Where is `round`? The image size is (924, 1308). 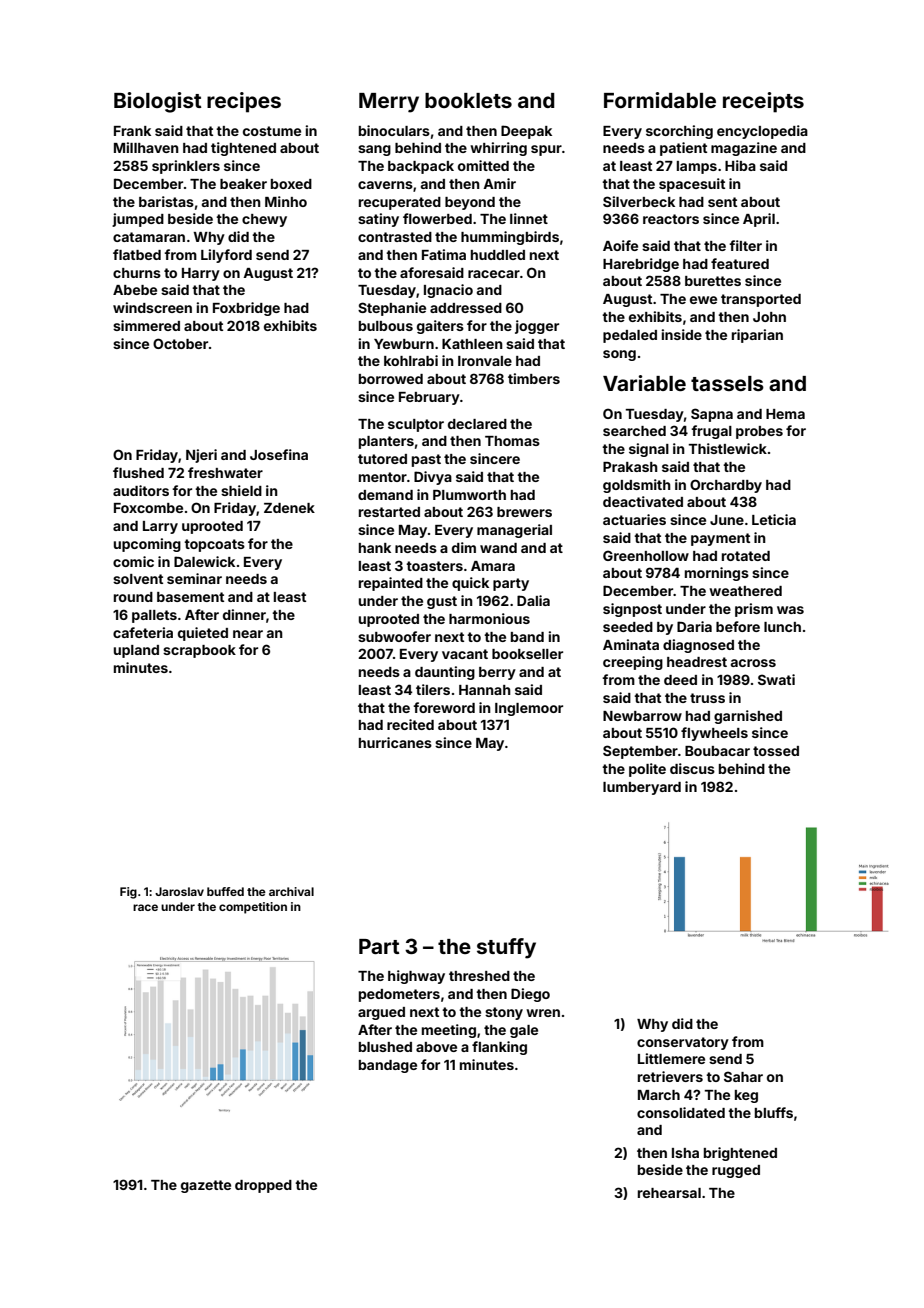 round is located at coordinates (133, 597).
